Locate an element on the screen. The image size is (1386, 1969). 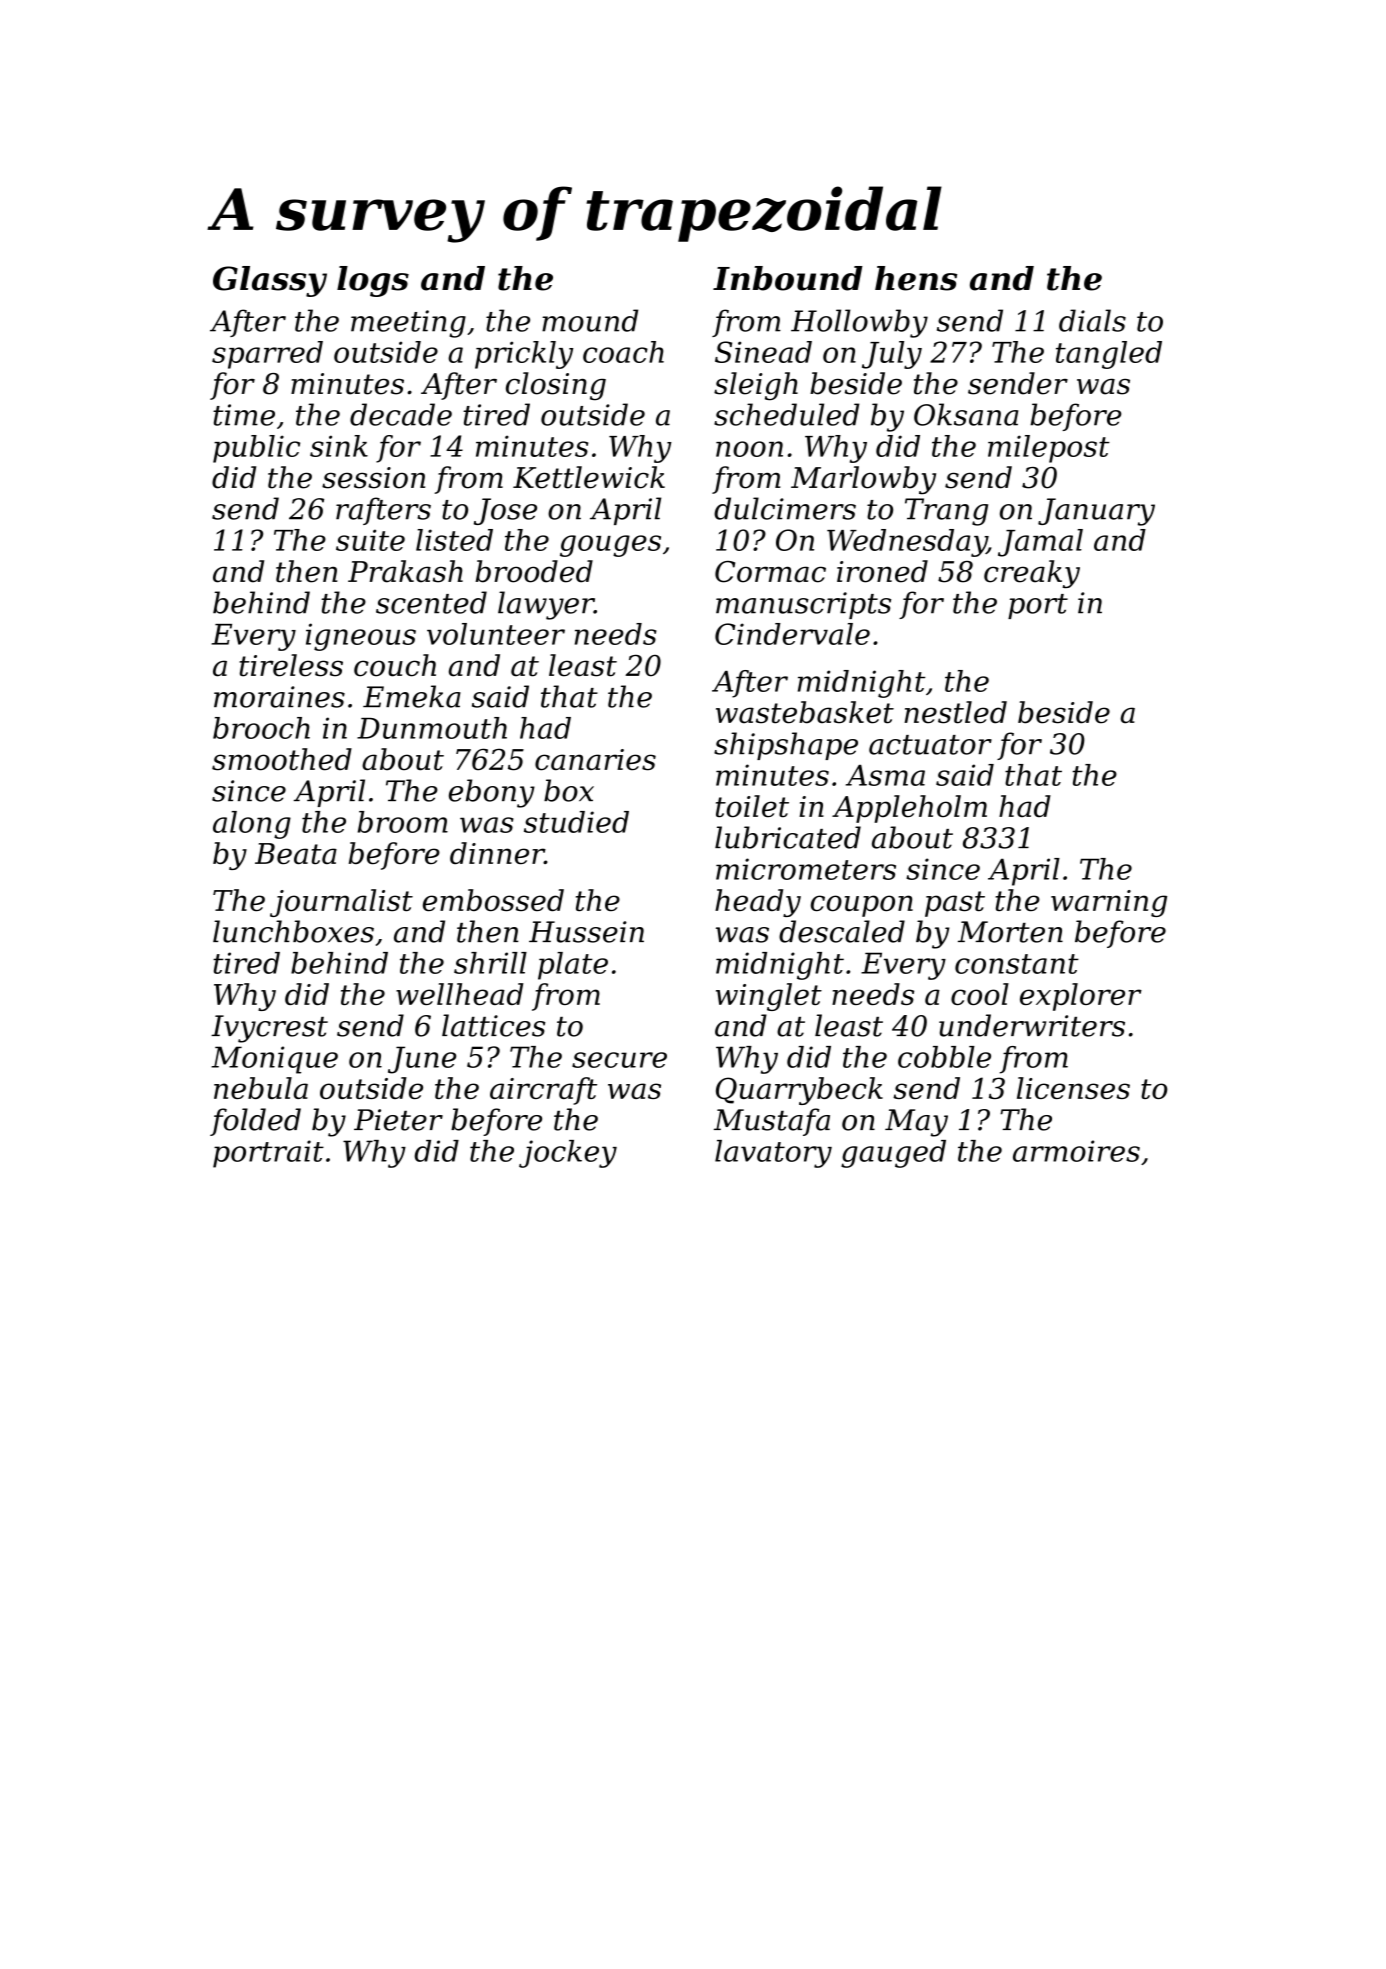
Inbound is located at coordinates (788, 278).
